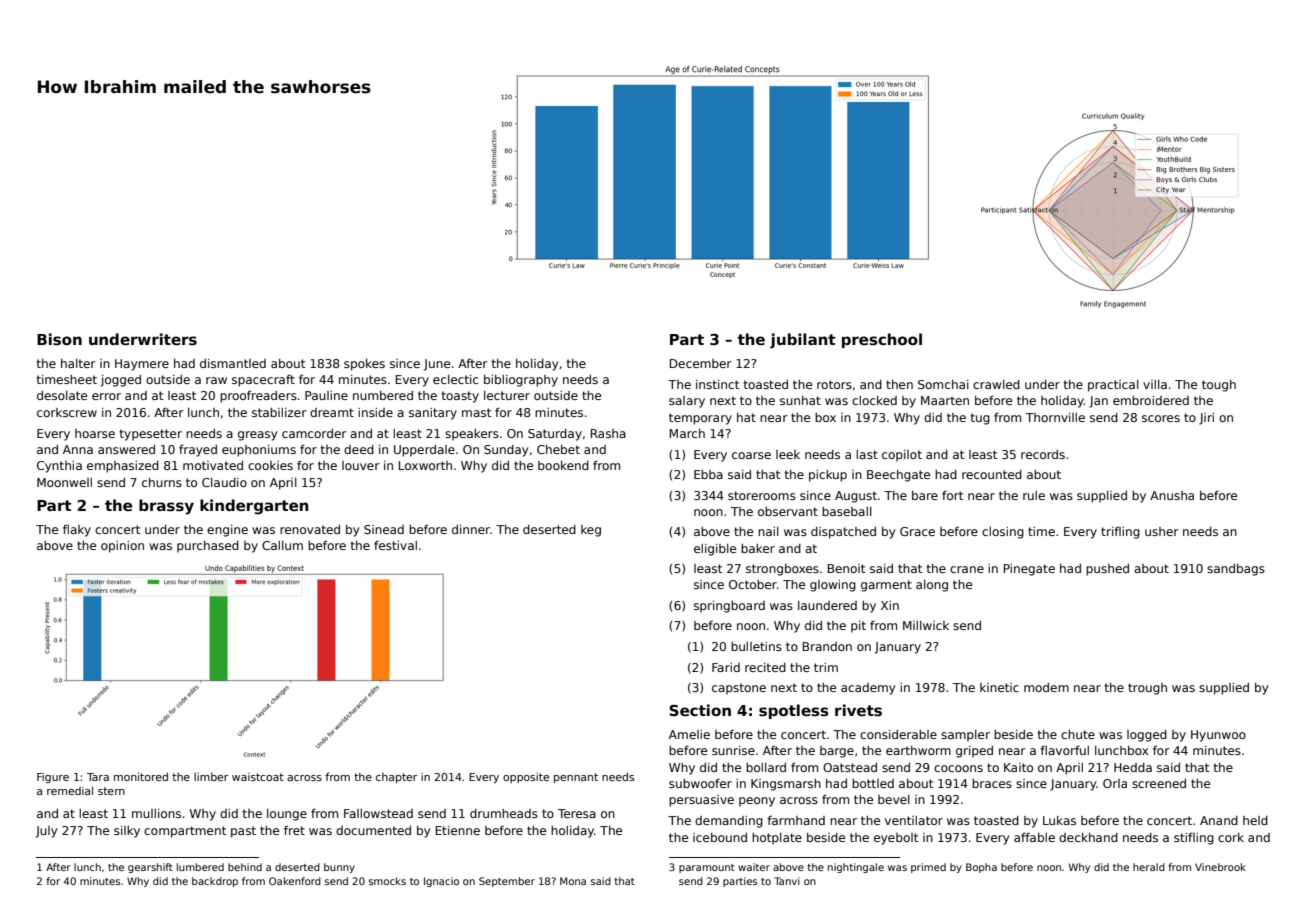  Describe the element at coordinates (802, 341) in the document. I see `jubilant` at that location.
